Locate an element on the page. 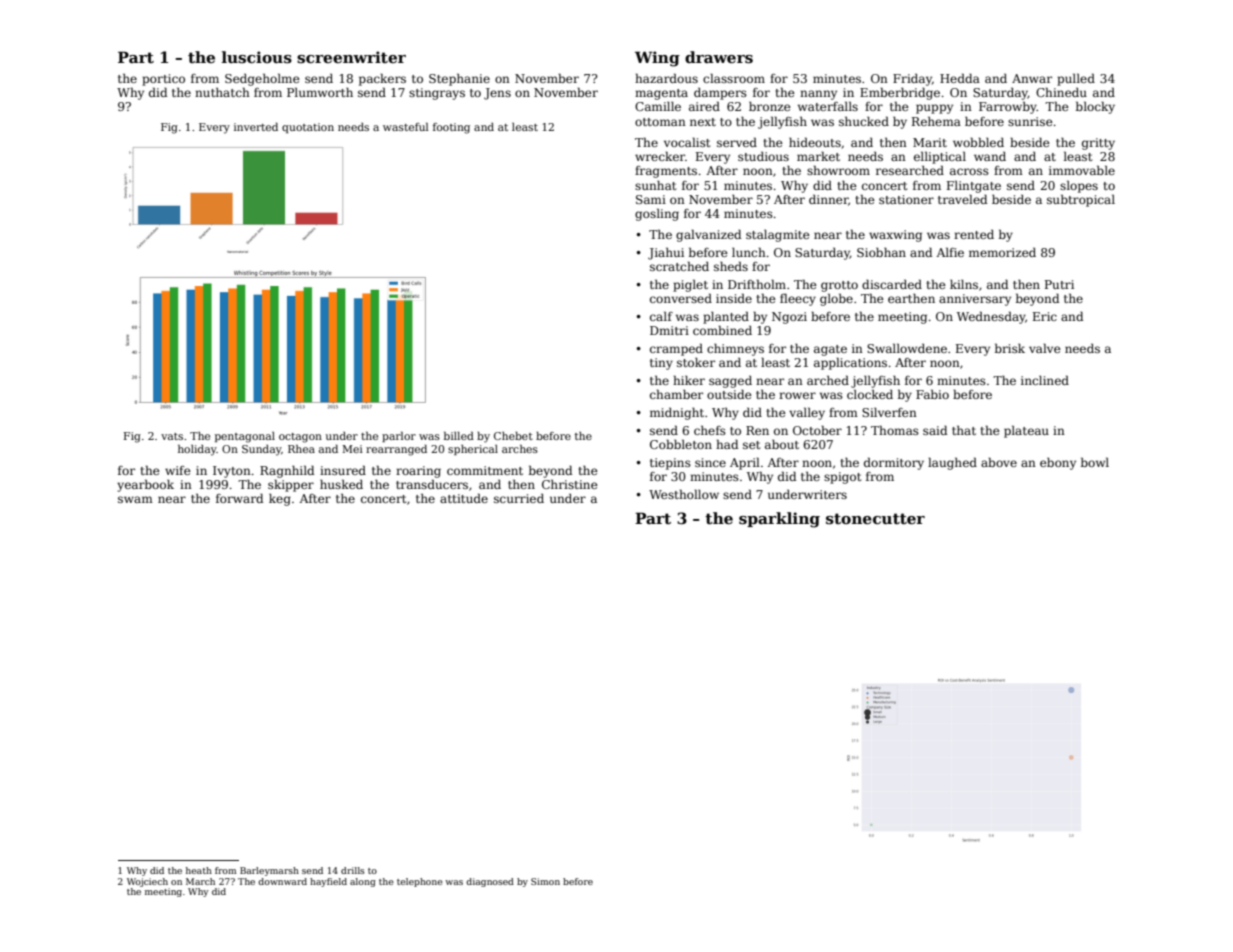  Simon is located at coordinates (545, 881).
